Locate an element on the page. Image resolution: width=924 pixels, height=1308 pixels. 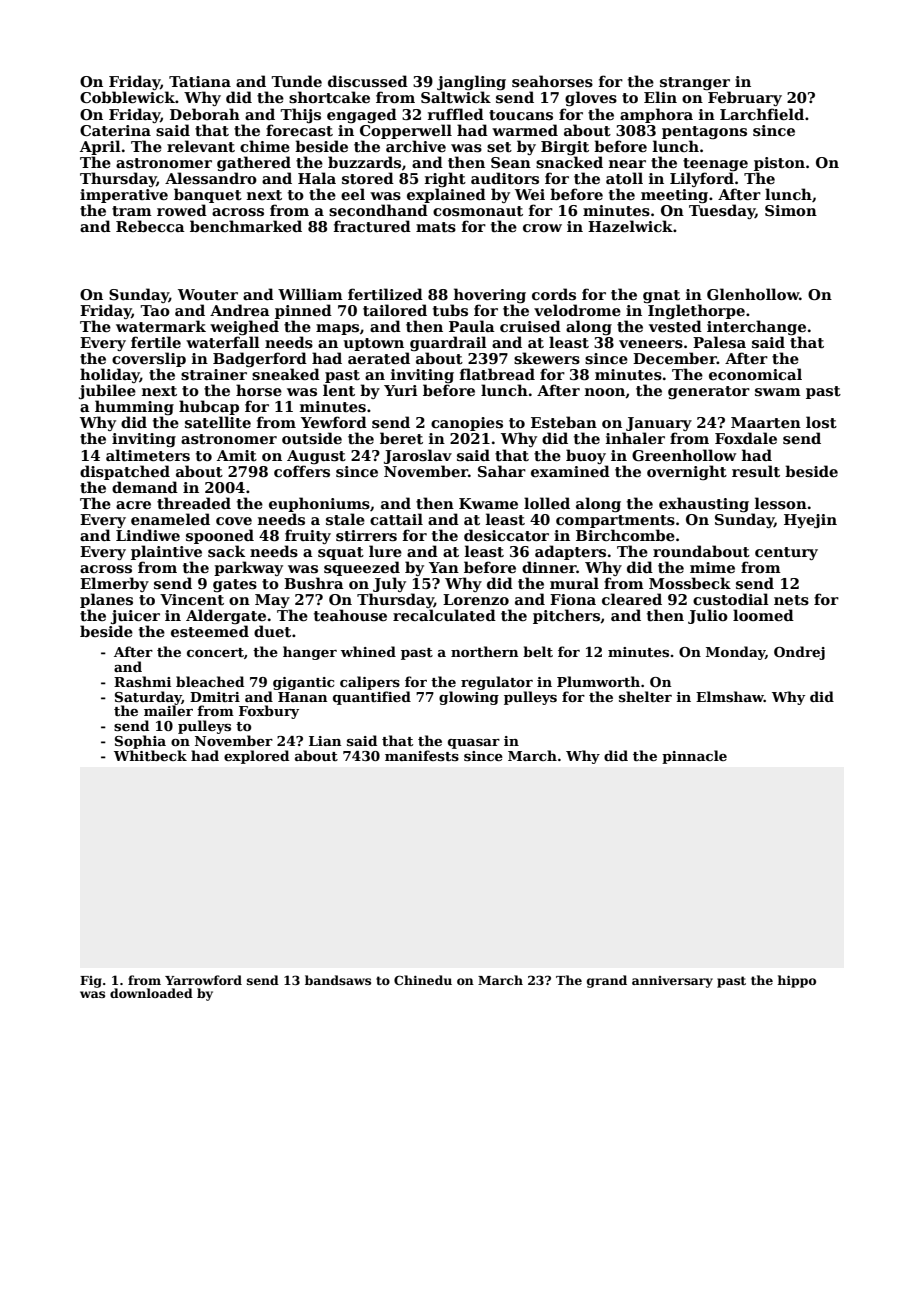
stranger is located at coordinates (695, 83).
